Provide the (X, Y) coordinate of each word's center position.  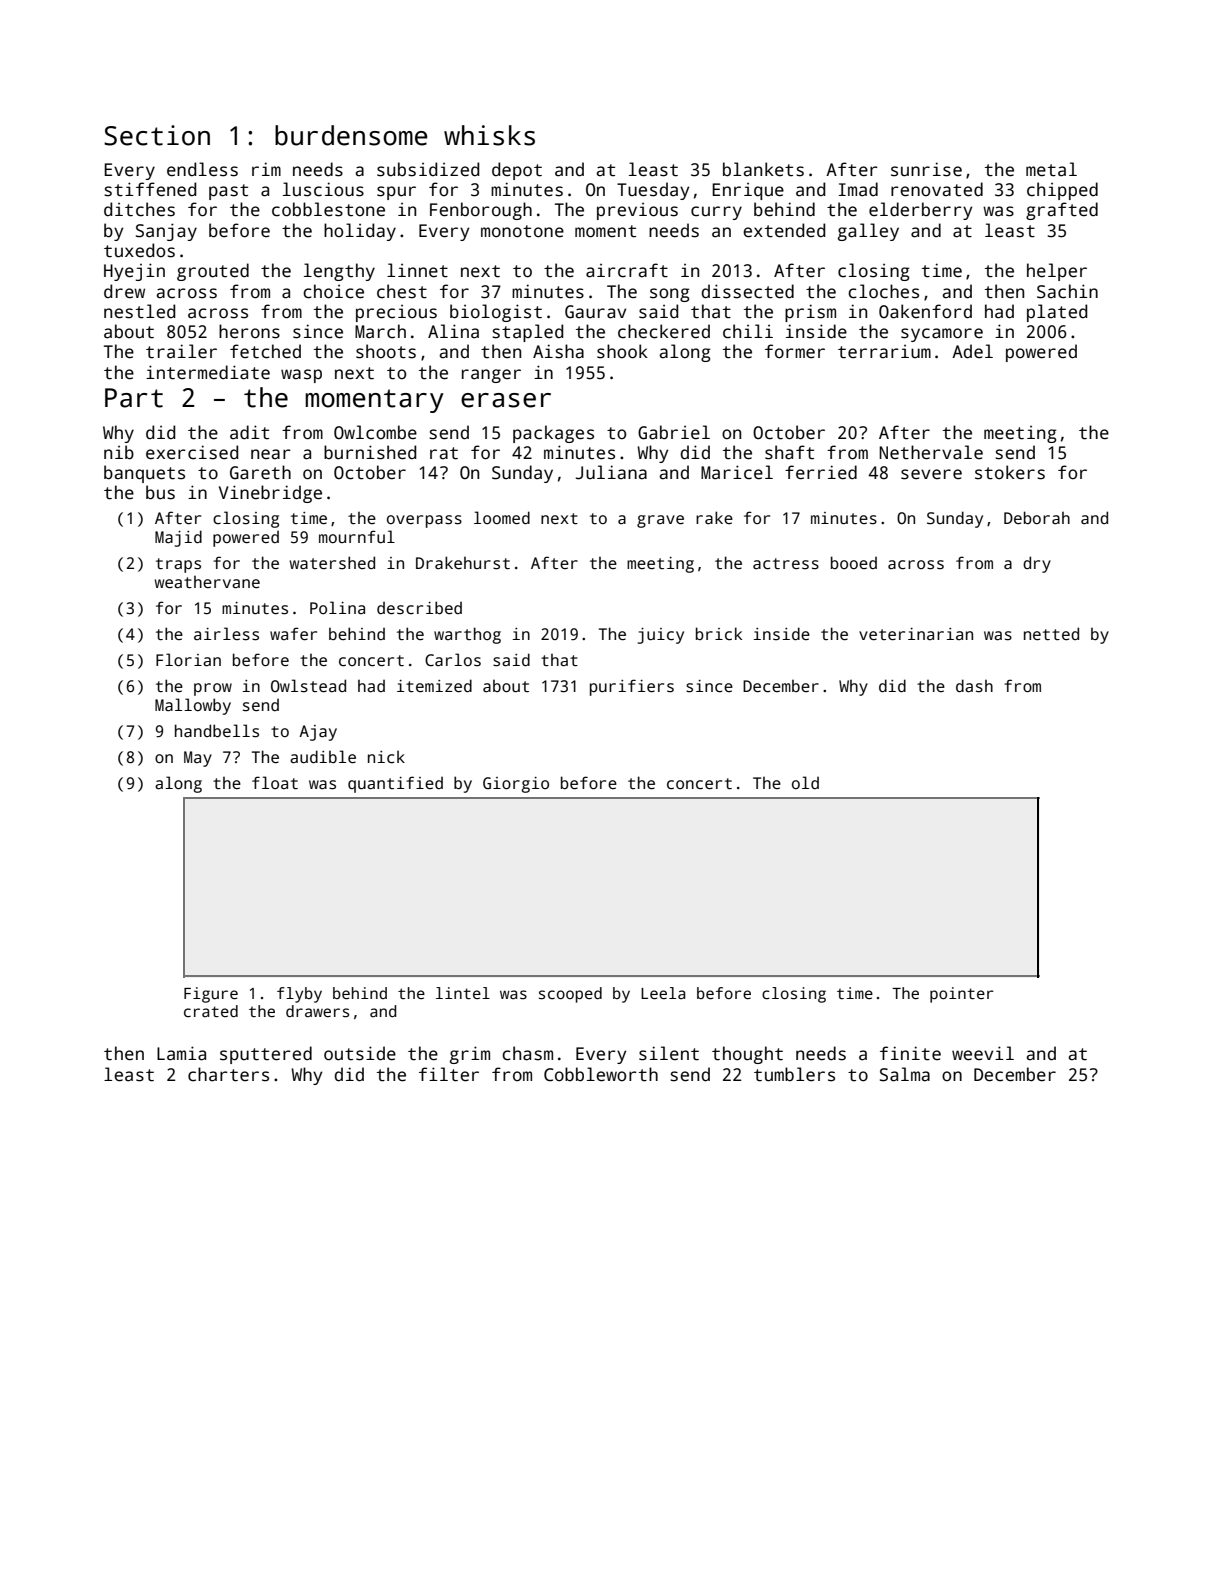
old (805, 782)
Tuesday (653, 191)
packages (553, 434)
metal (1051, 169)
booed (854, 562)
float (275, 782)
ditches (139, 209)
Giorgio (516, 785)
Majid (178, 538)
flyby (299, 995)
